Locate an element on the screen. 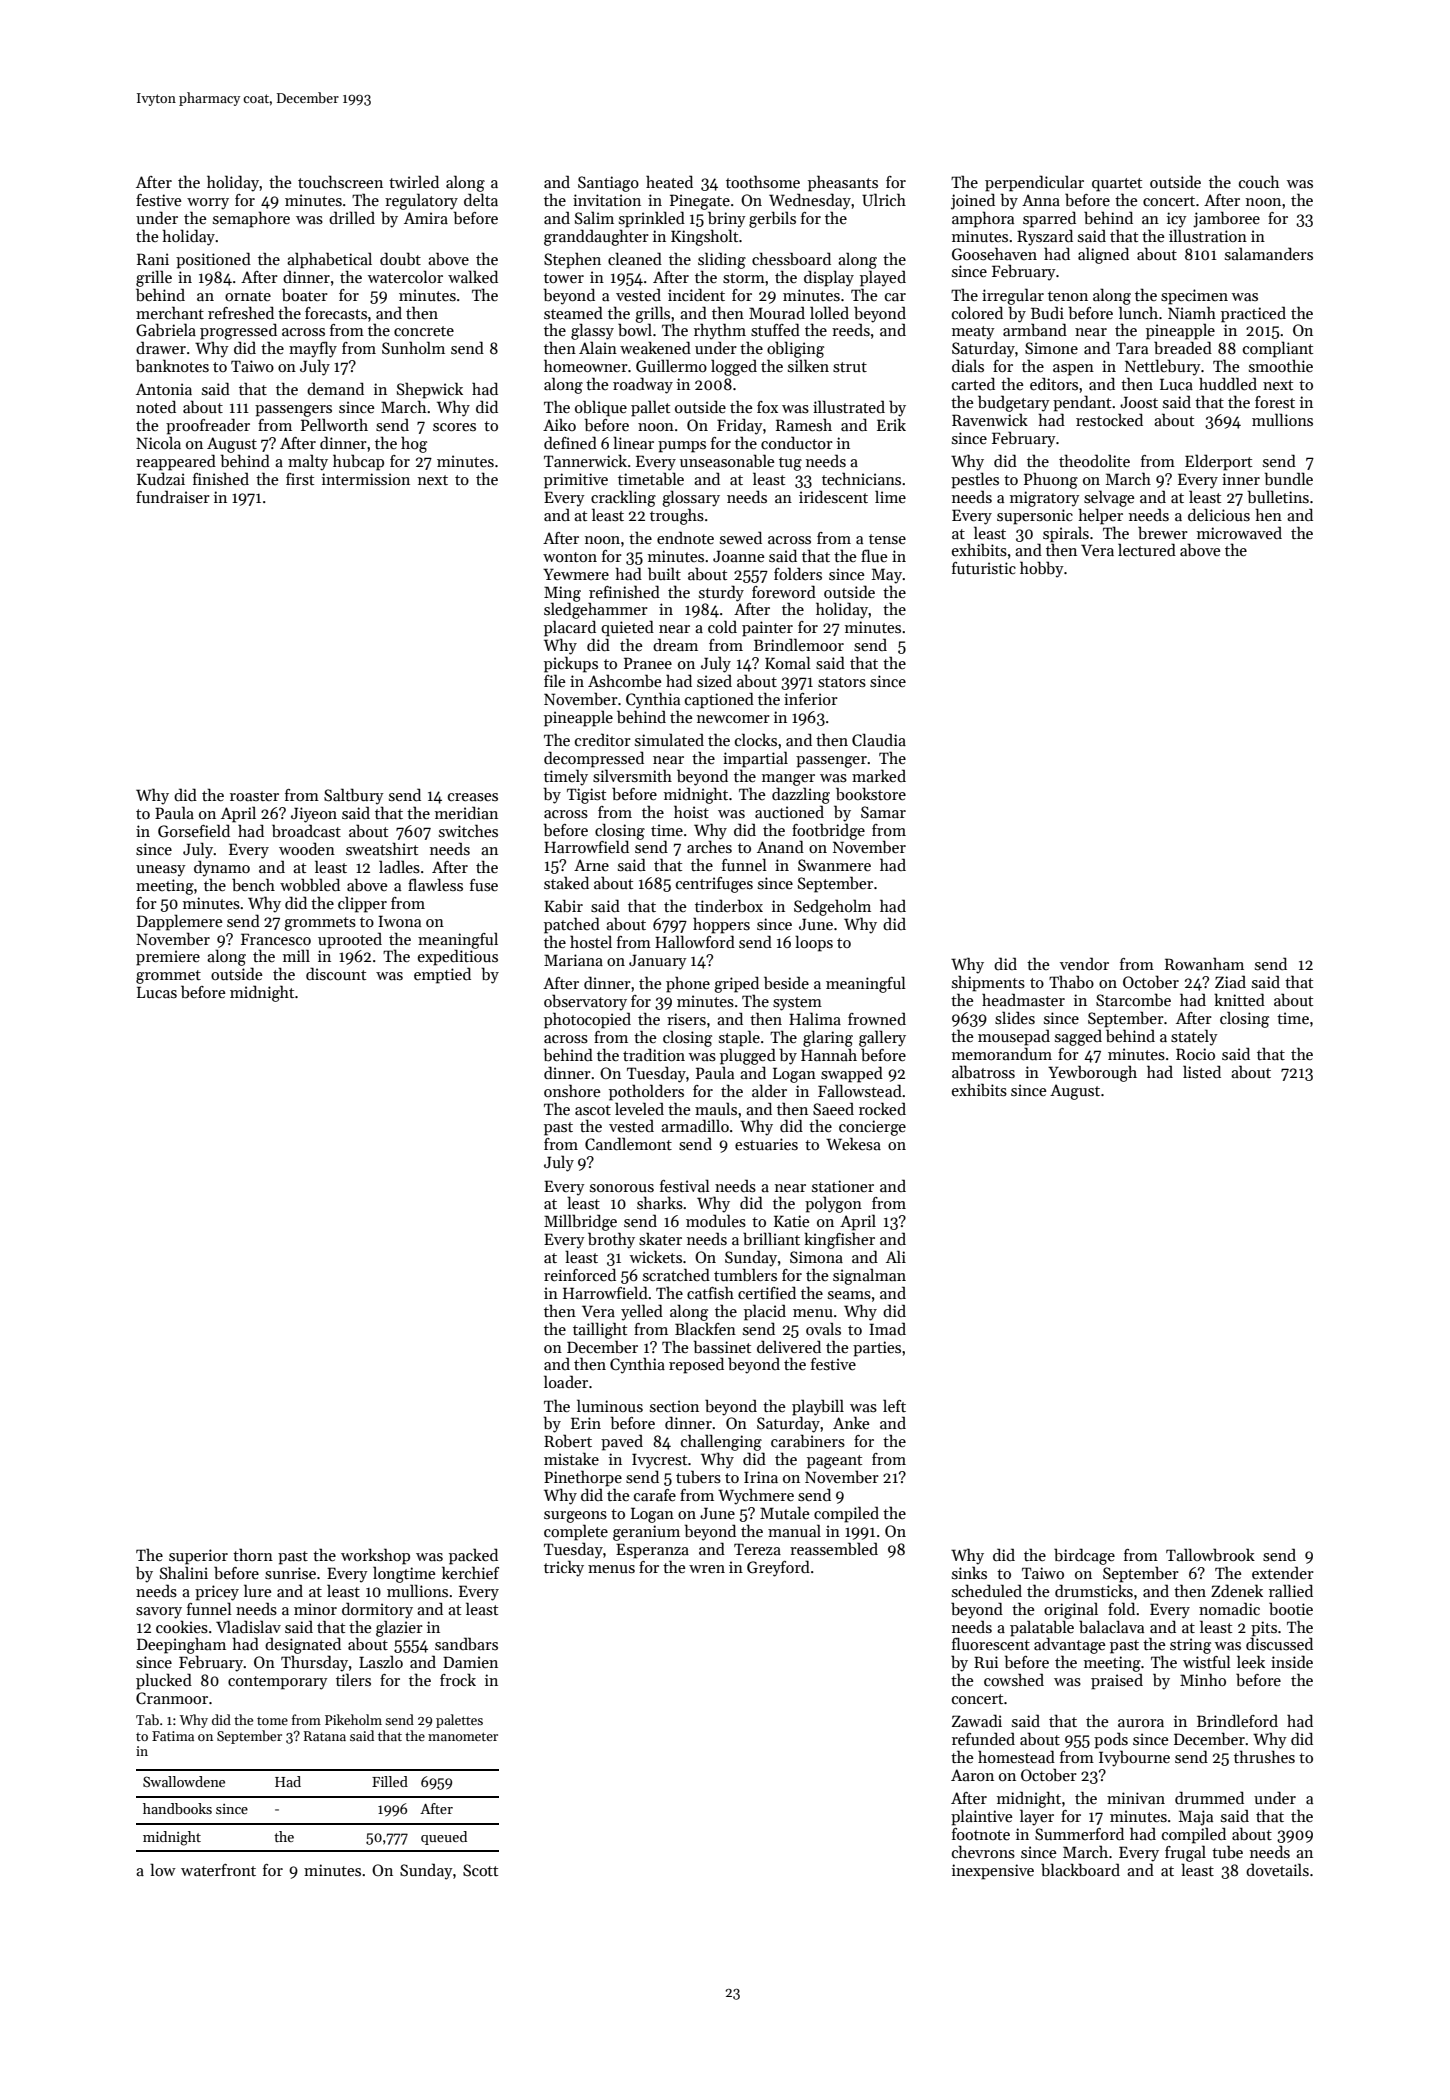  inexpensive is located at coordinates (993, 1872).
